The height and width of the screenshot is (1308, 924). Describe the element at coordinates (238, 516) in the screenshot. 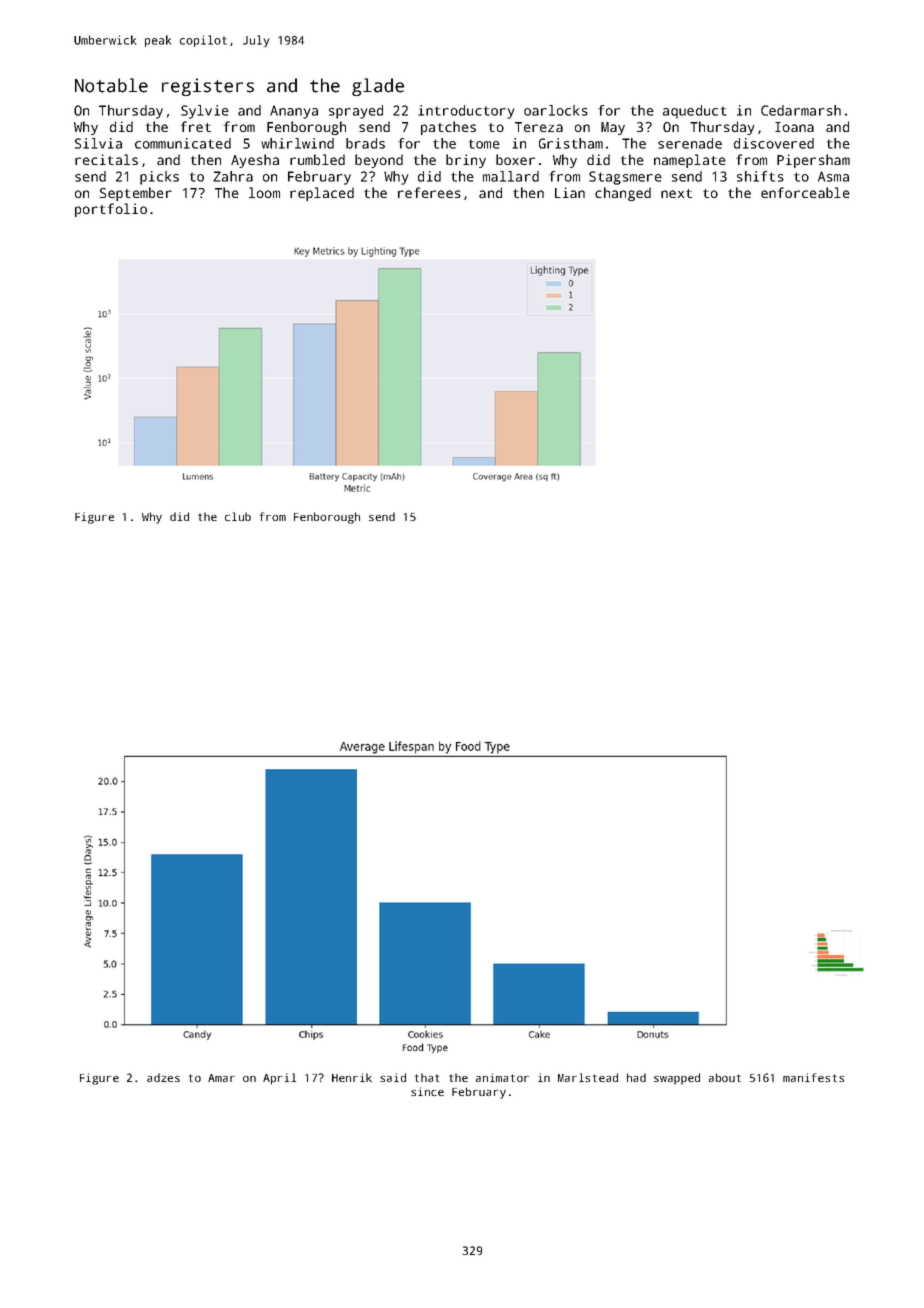

I see `club` at that location.
